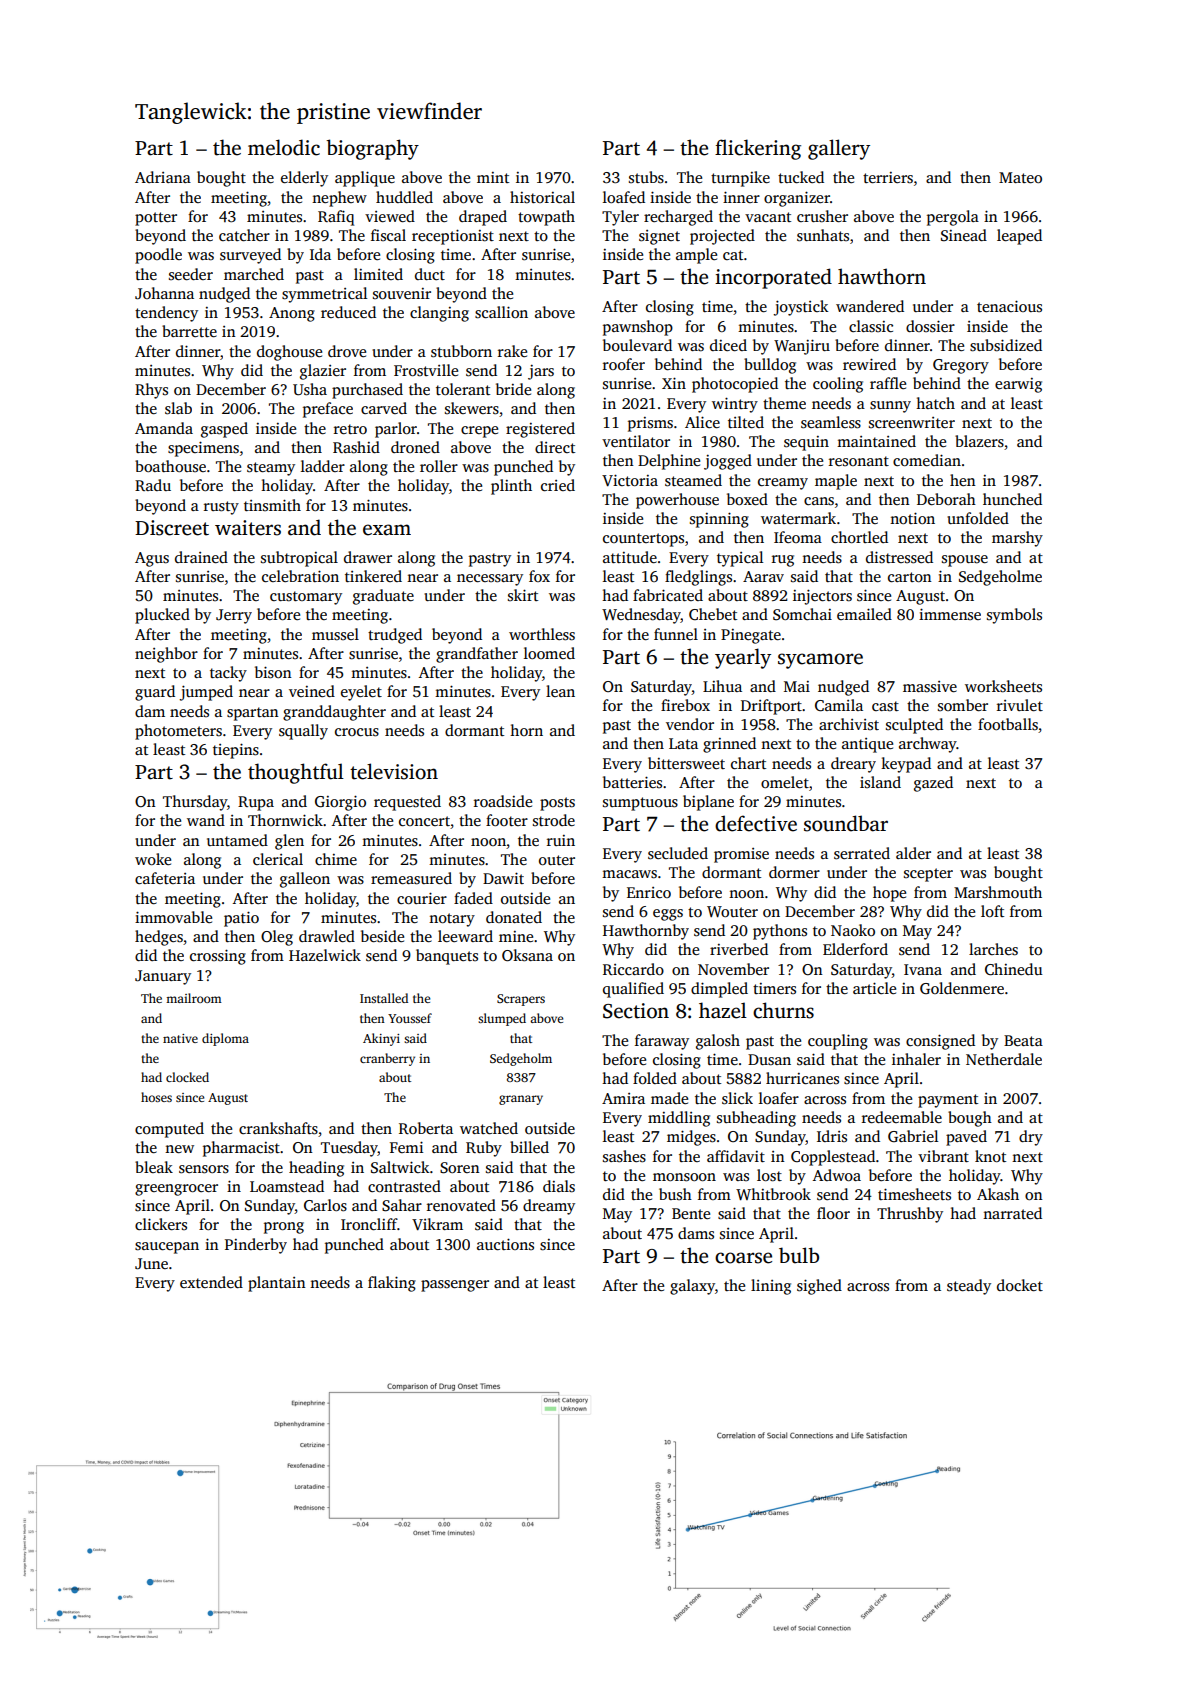 The image size is (1178, 1705). I want to click on Giorgio, so click(340, 803).
